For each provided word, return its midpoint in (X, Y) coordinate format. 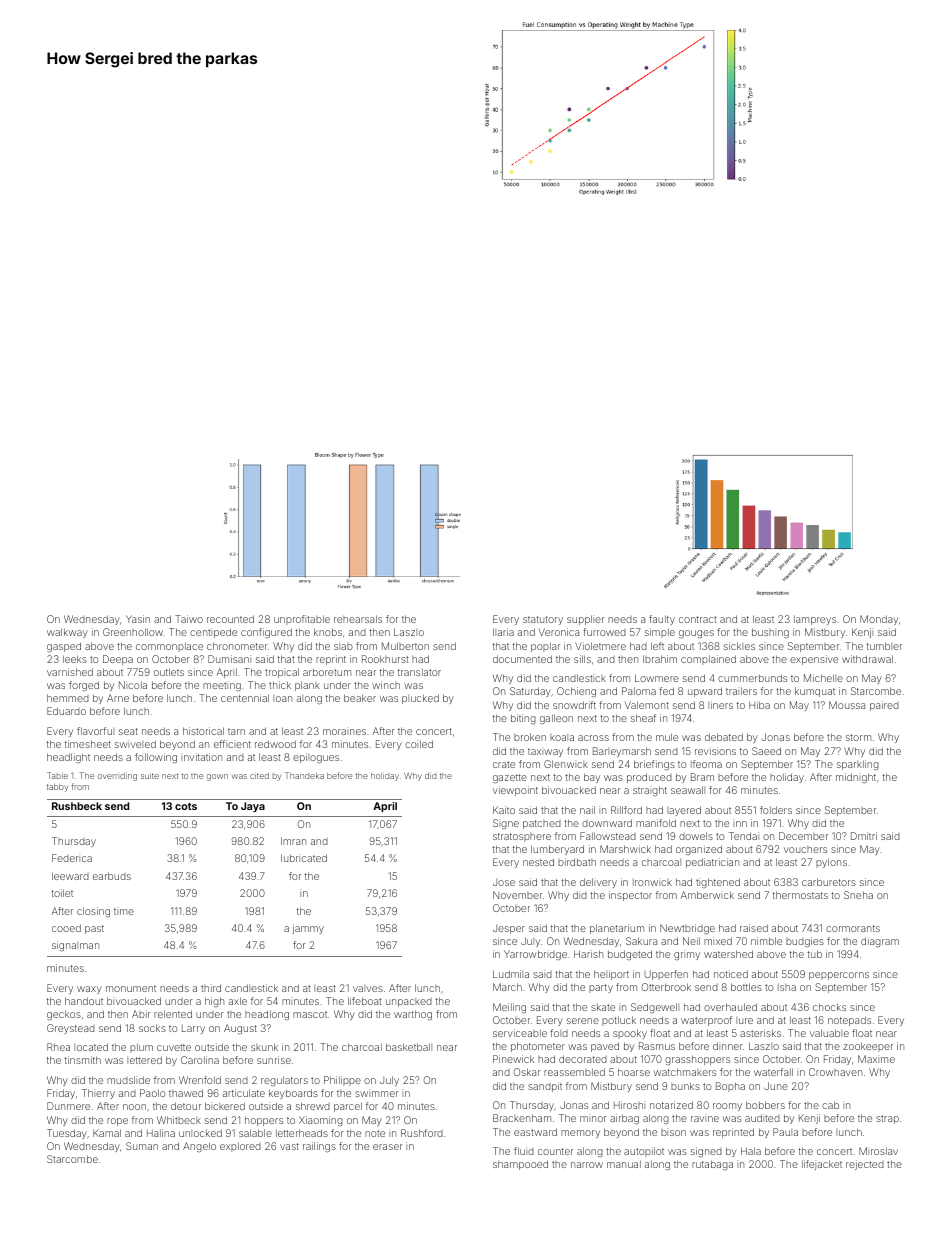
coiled (419, 744)
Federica (72, 858)
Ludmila (511, 974)
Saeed (766, 751)
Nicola (133, 685)
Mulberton (405, 646)
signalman (75, 946)
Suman (142, 1146)
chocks (829, 1007)
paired (884, 706)
